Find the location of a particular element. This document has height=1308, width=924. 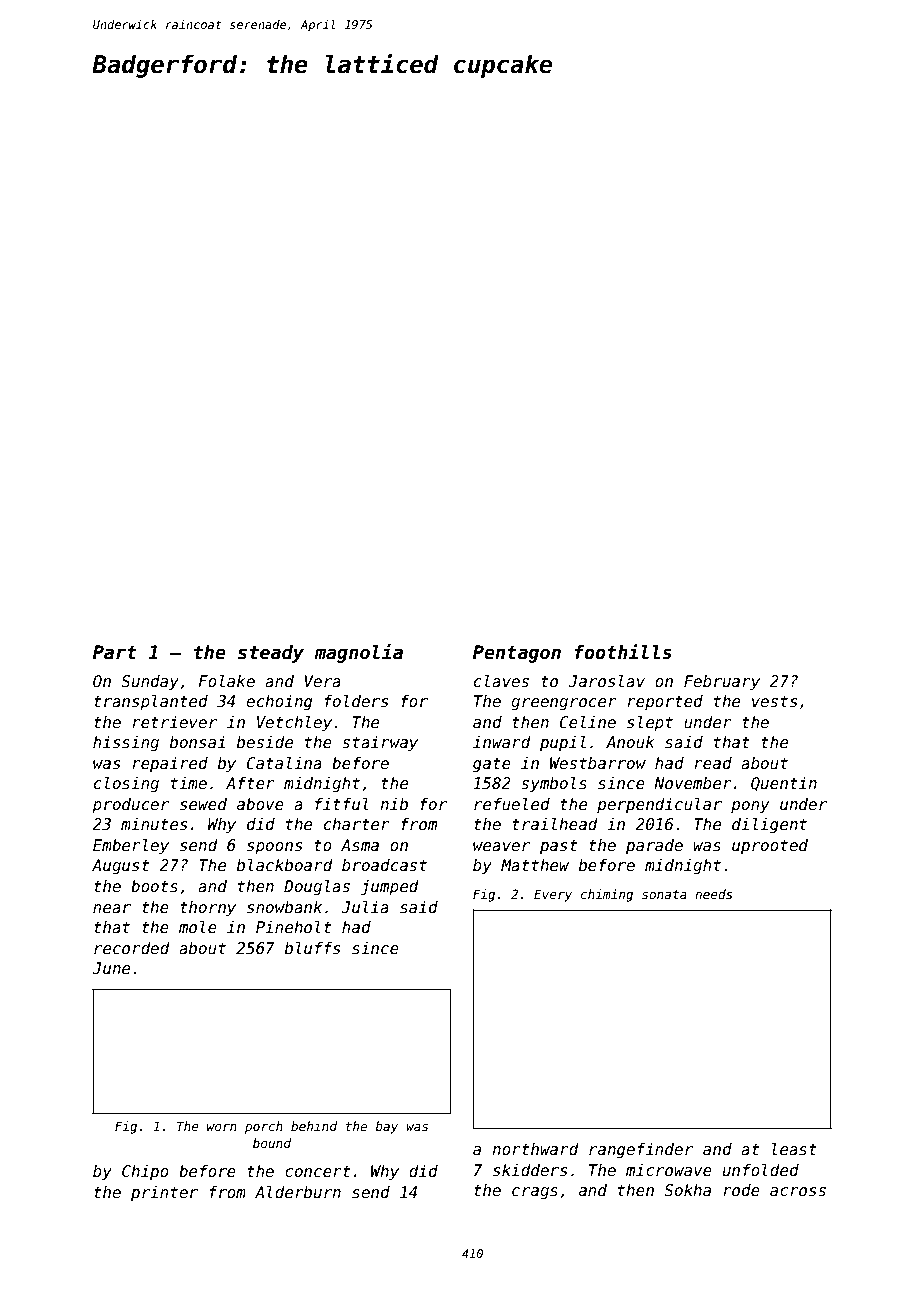

printer is located at coordinates (164, 1193).
